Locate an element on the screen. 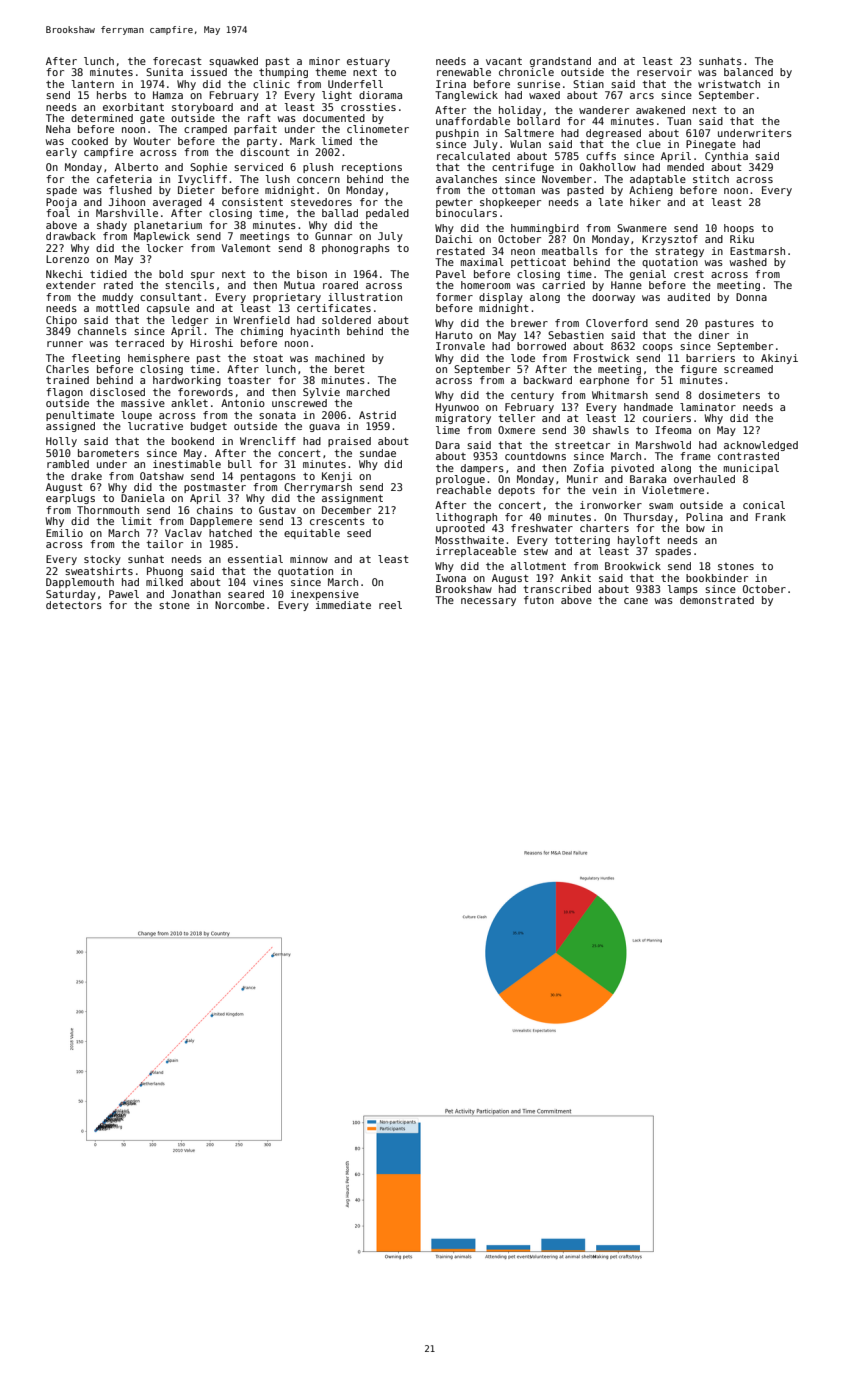 The width and height of the screenshot is (849, 1400). brewer is located at coordinates (529, 323).
